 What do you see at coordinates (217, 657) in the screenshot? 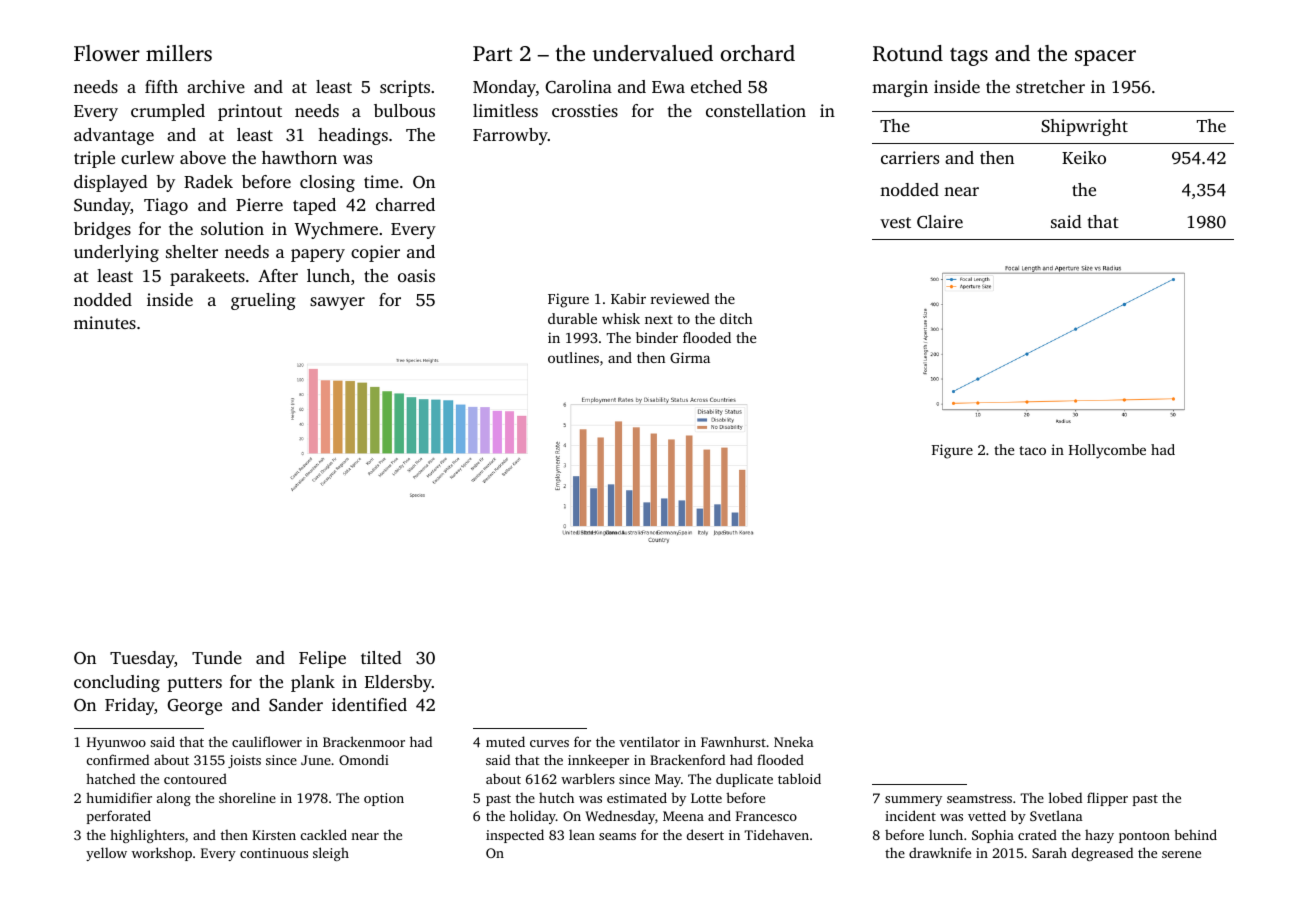
I see `Tunde` at bounding box center [217, 657].
